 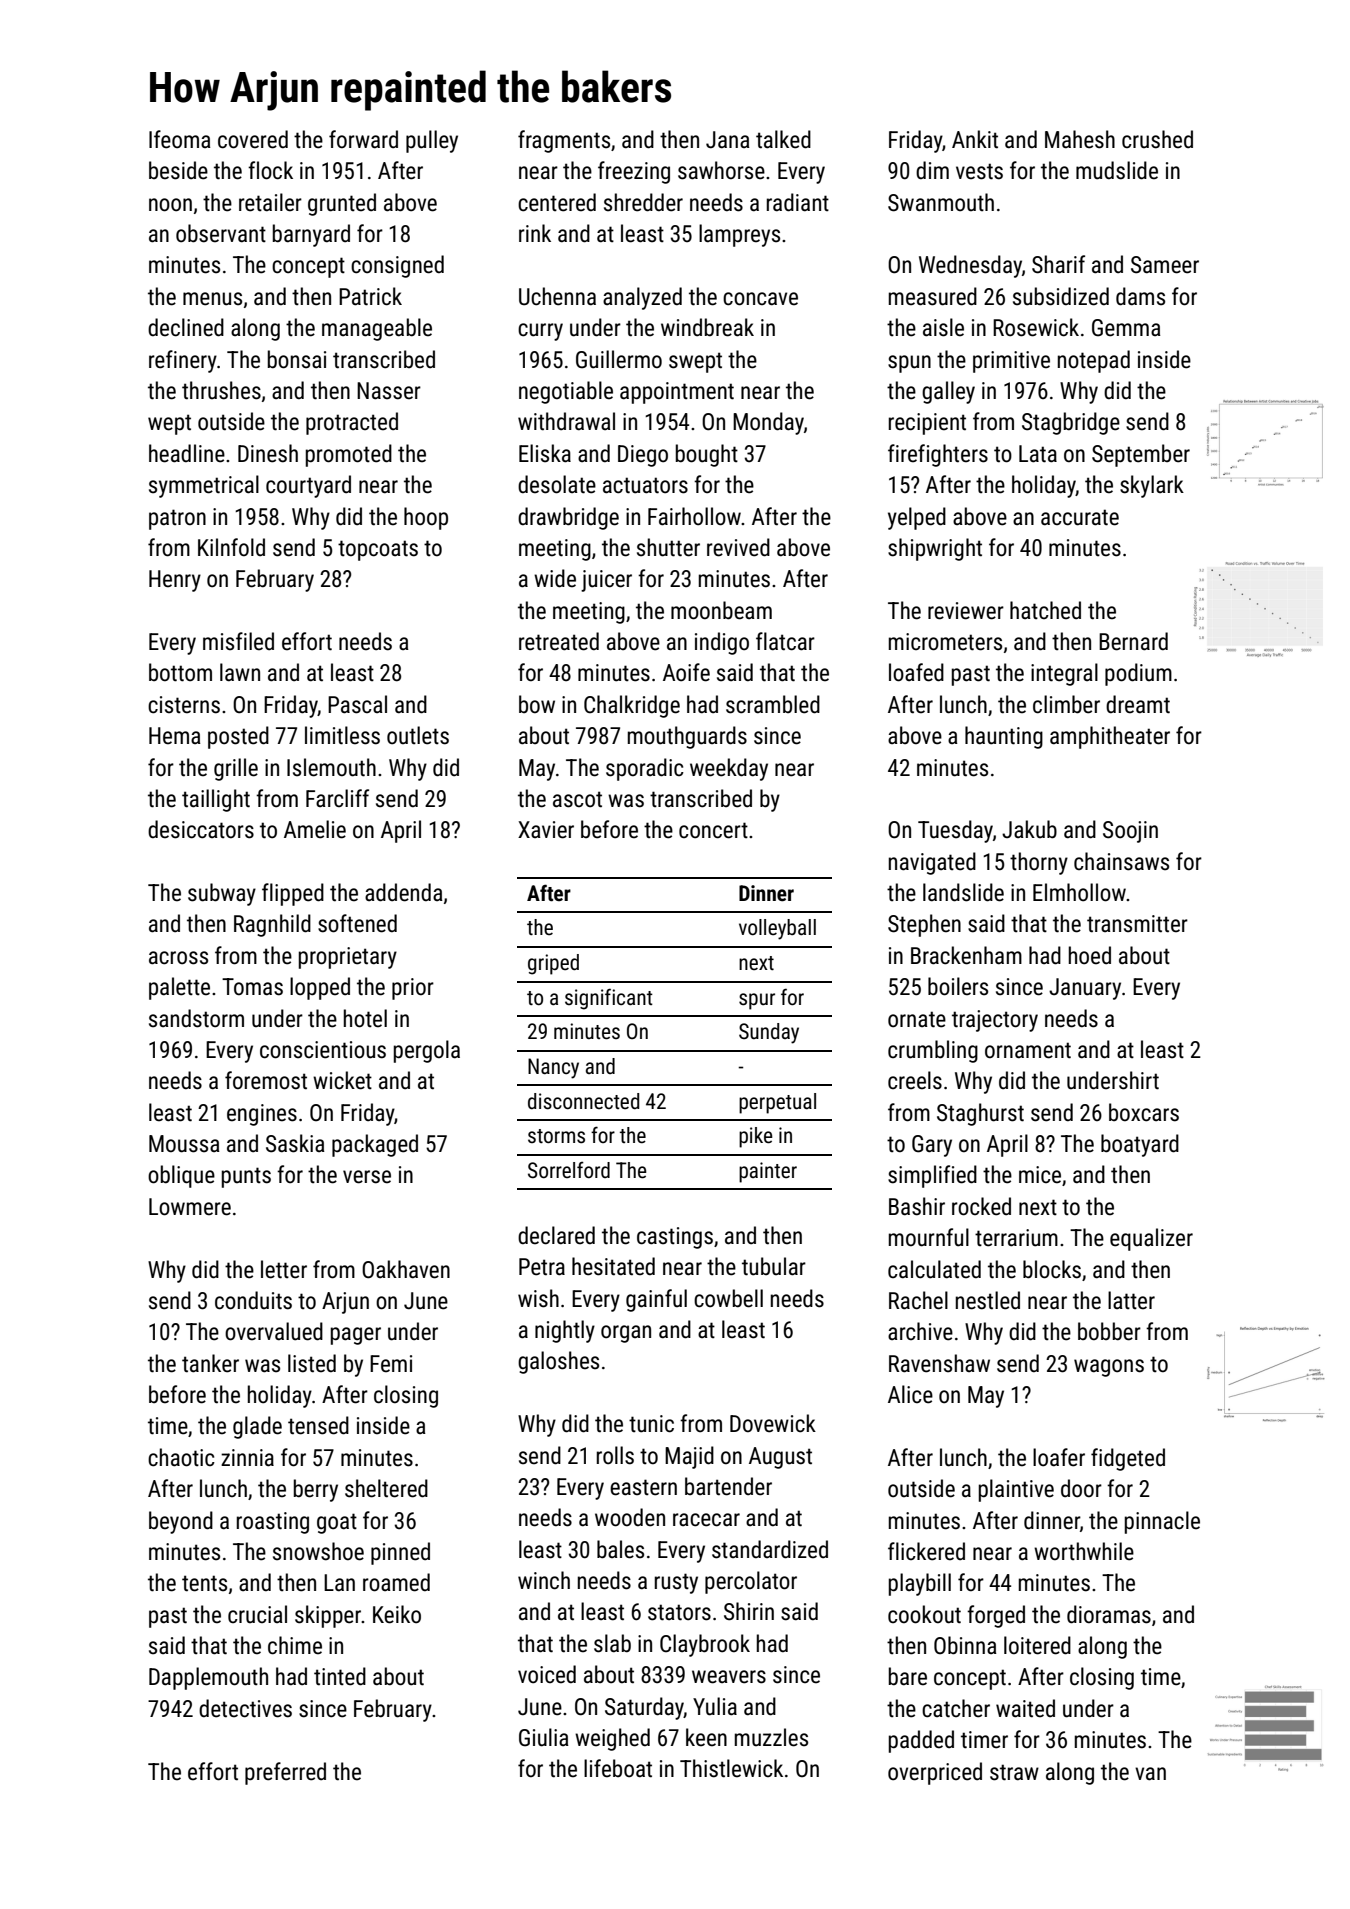 What do you see at coordinates (257, 1614) in the document?
I see `crucial` at bounding box center [257, 1614].
